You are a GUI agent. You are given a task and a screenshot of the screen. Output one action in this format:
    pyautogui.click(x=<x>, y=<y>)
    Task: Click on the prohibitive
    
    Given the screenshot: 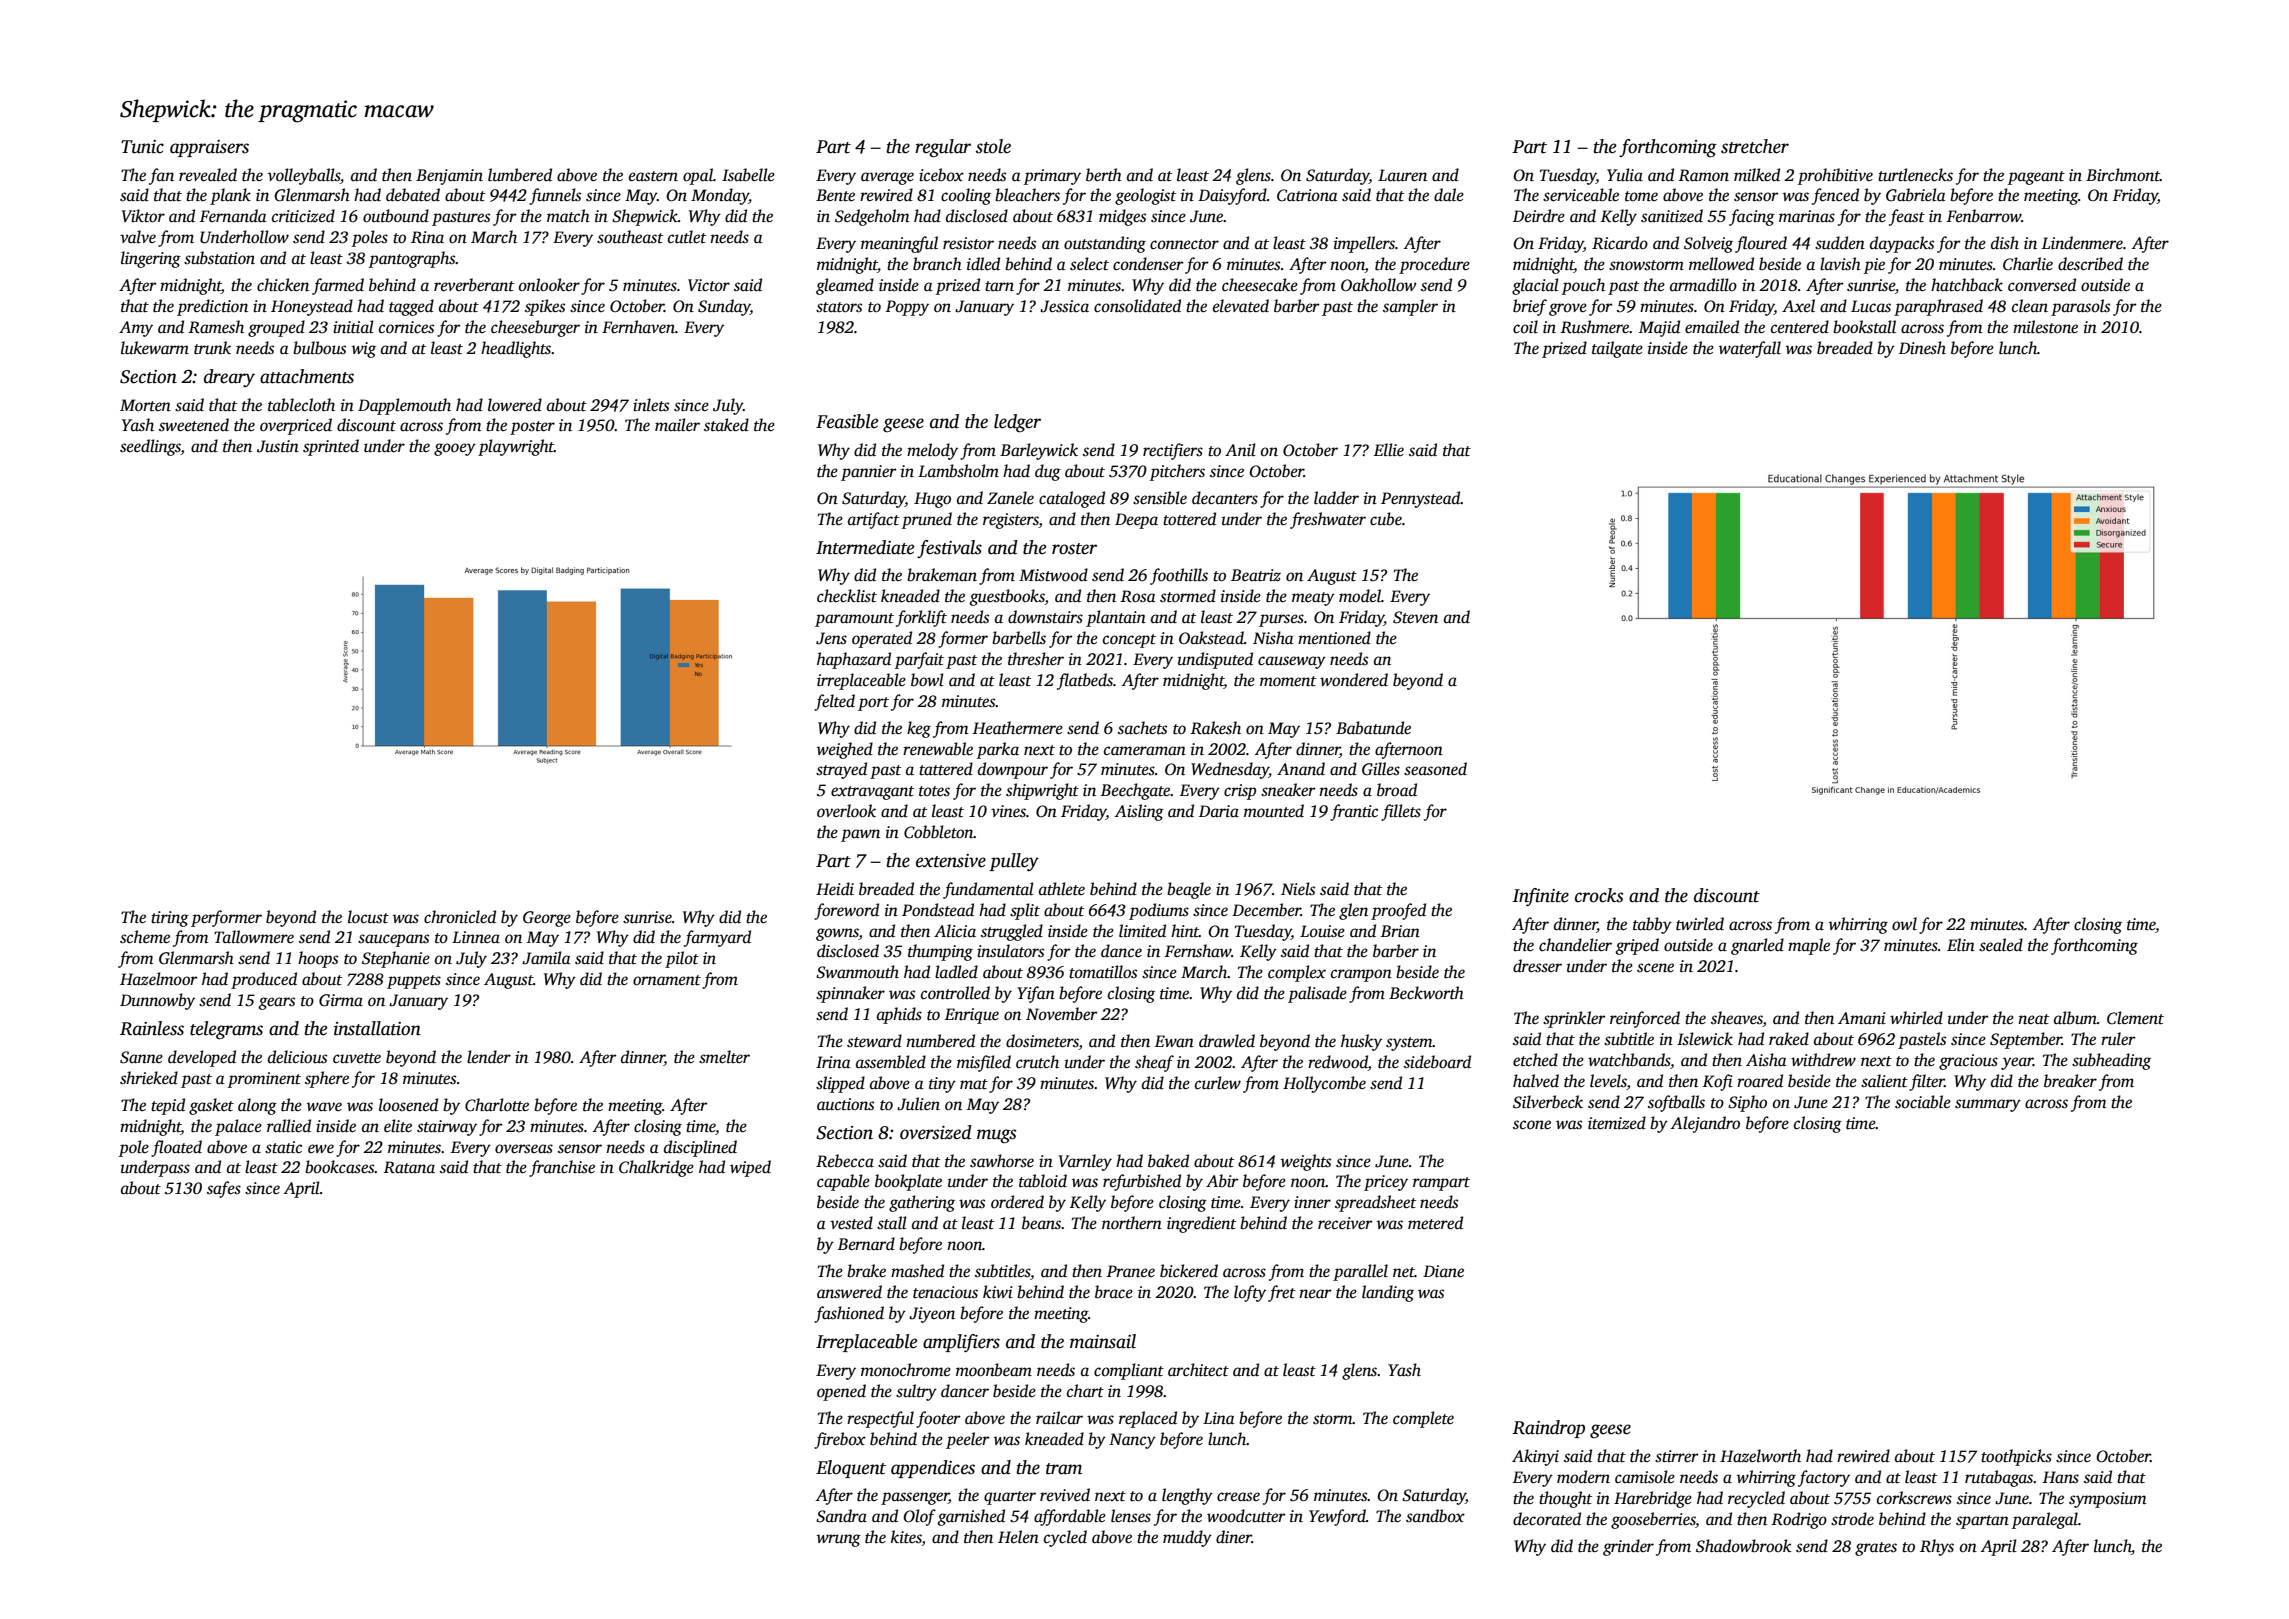 What is the action you would take?
    pyautogui.click(x=1835, y=176)
